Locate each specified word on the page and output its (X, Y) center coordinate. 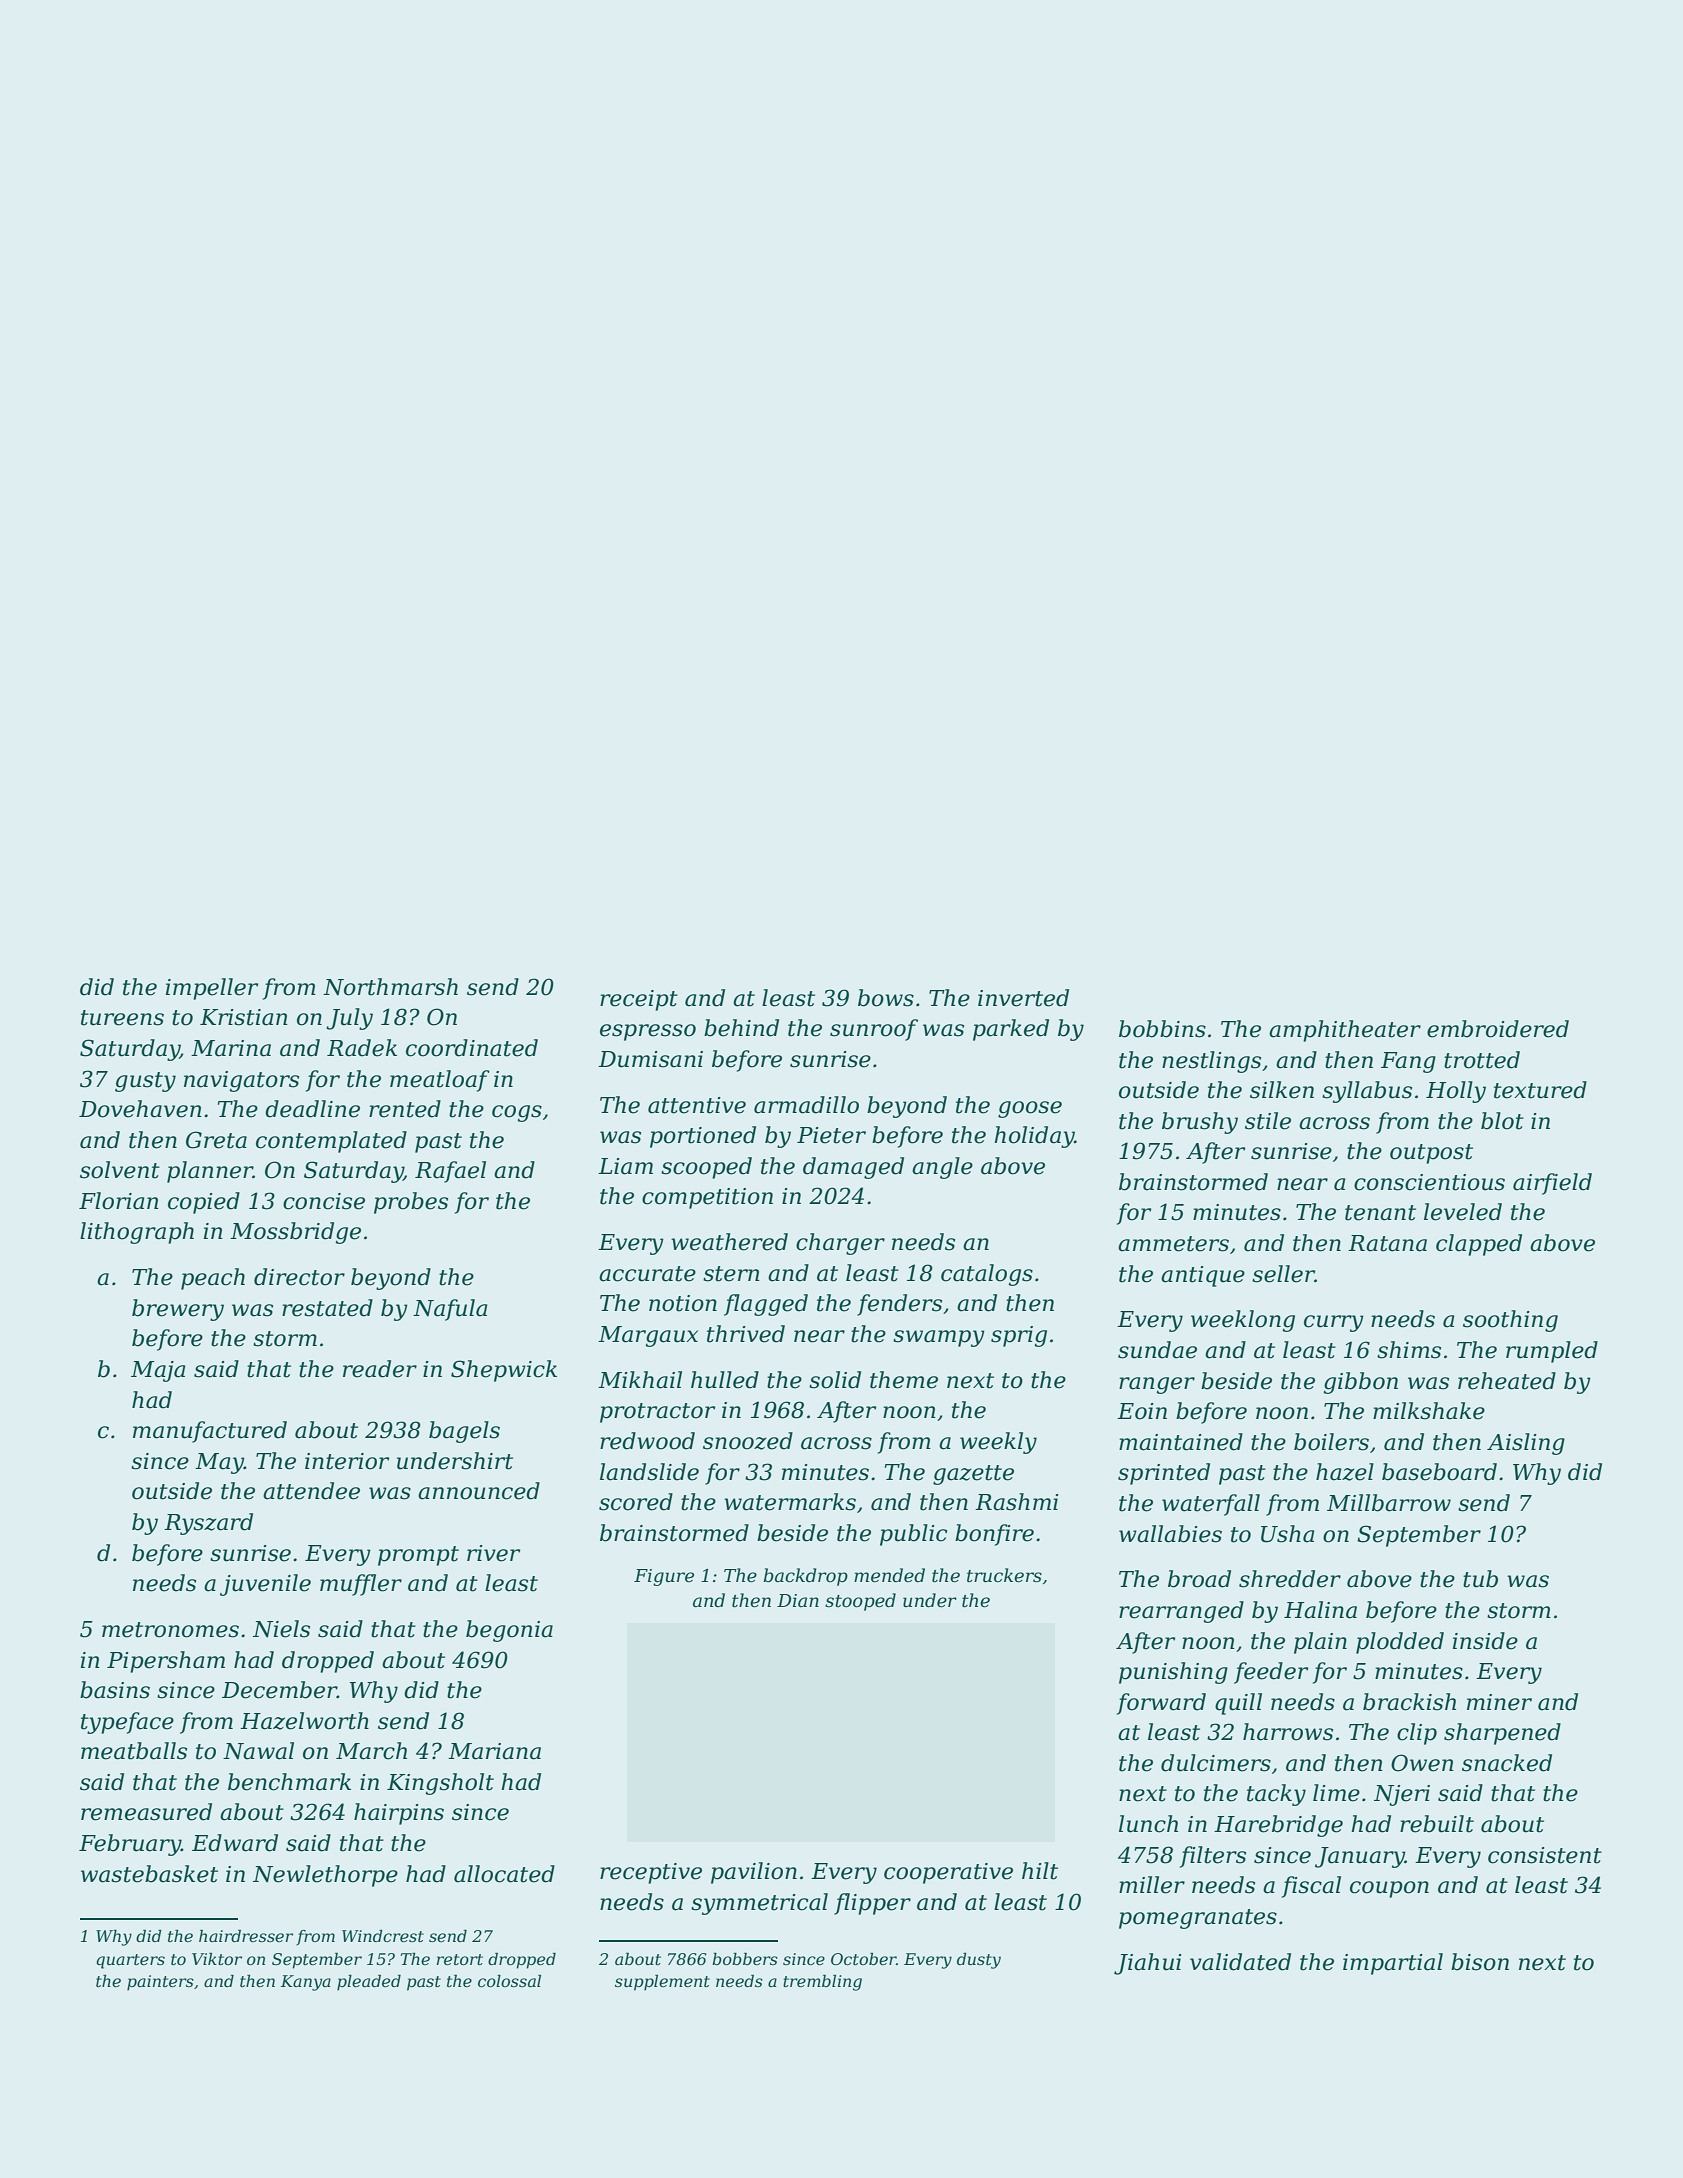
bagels (464, 1432)
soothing (1510, 1321)
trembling (822, 1983)
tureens (122, 1018)
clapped (1479, 1245)
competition (707, 1198)
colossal (509, 1981)
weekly (998, 1443)
